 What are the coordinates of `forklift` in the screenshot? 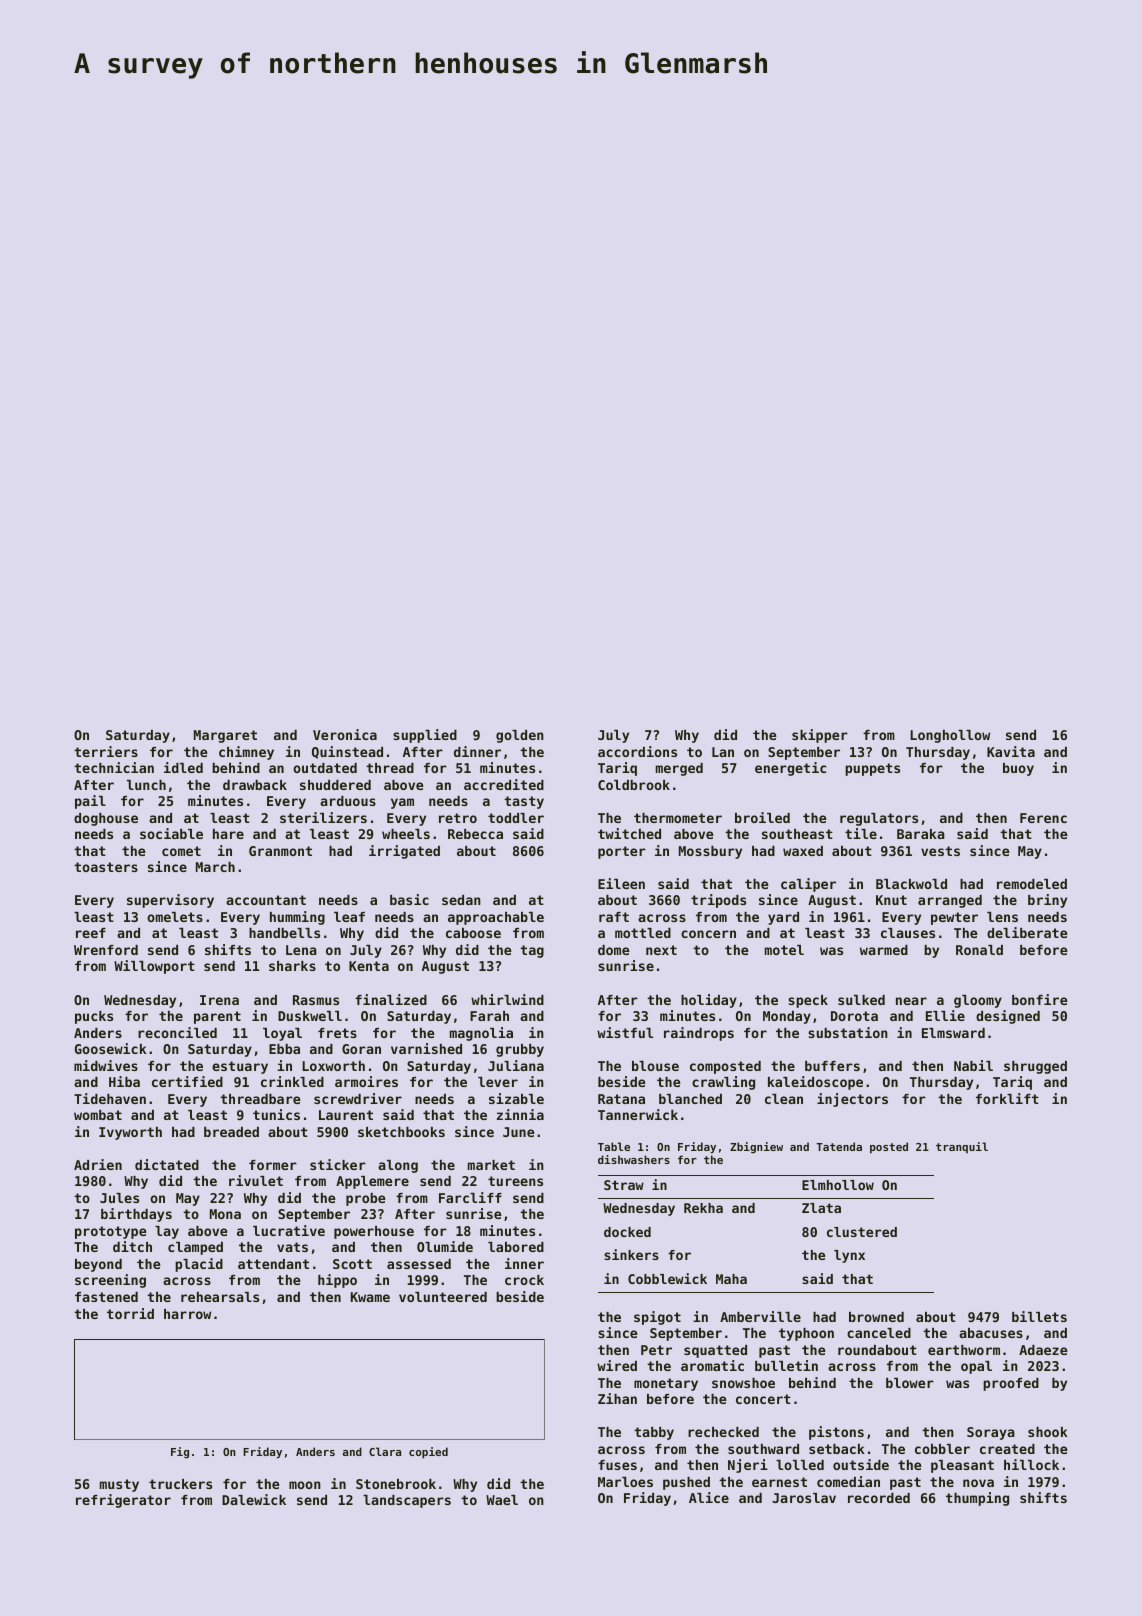 It's located at (1007, 1098).
